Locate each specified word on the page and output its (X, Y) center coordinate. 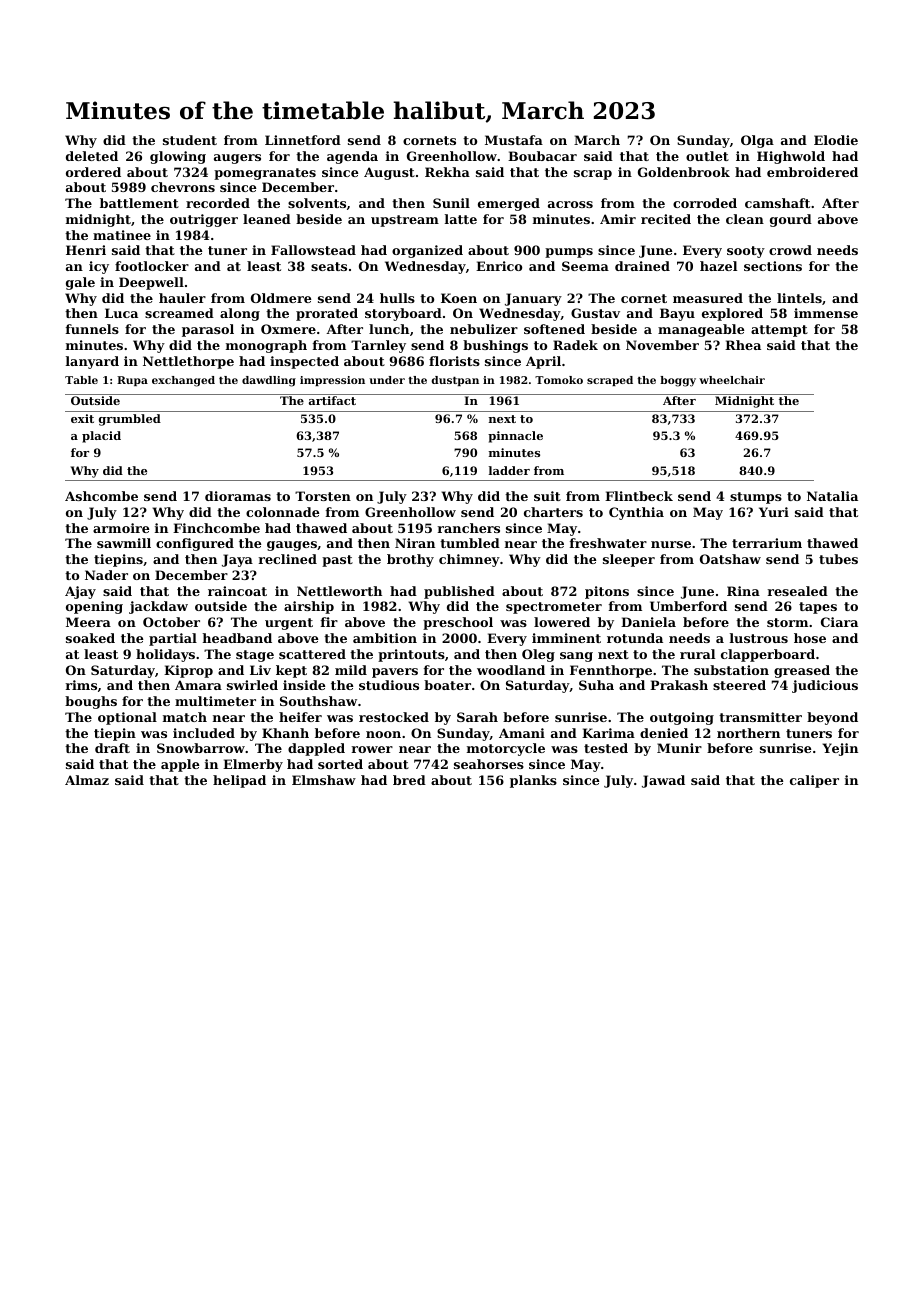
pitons (607, 592)
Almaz (87, 780)
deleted (92, 156)
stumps (756, 498)
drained (642, 266)
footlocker (152, 266)
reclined (288, 559)
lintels (799, 298)
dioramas (238, 496)
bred (409, 780)
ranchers (469, 528)
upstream (405, 221)
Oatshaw (730, 559)
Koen (459, 298)
